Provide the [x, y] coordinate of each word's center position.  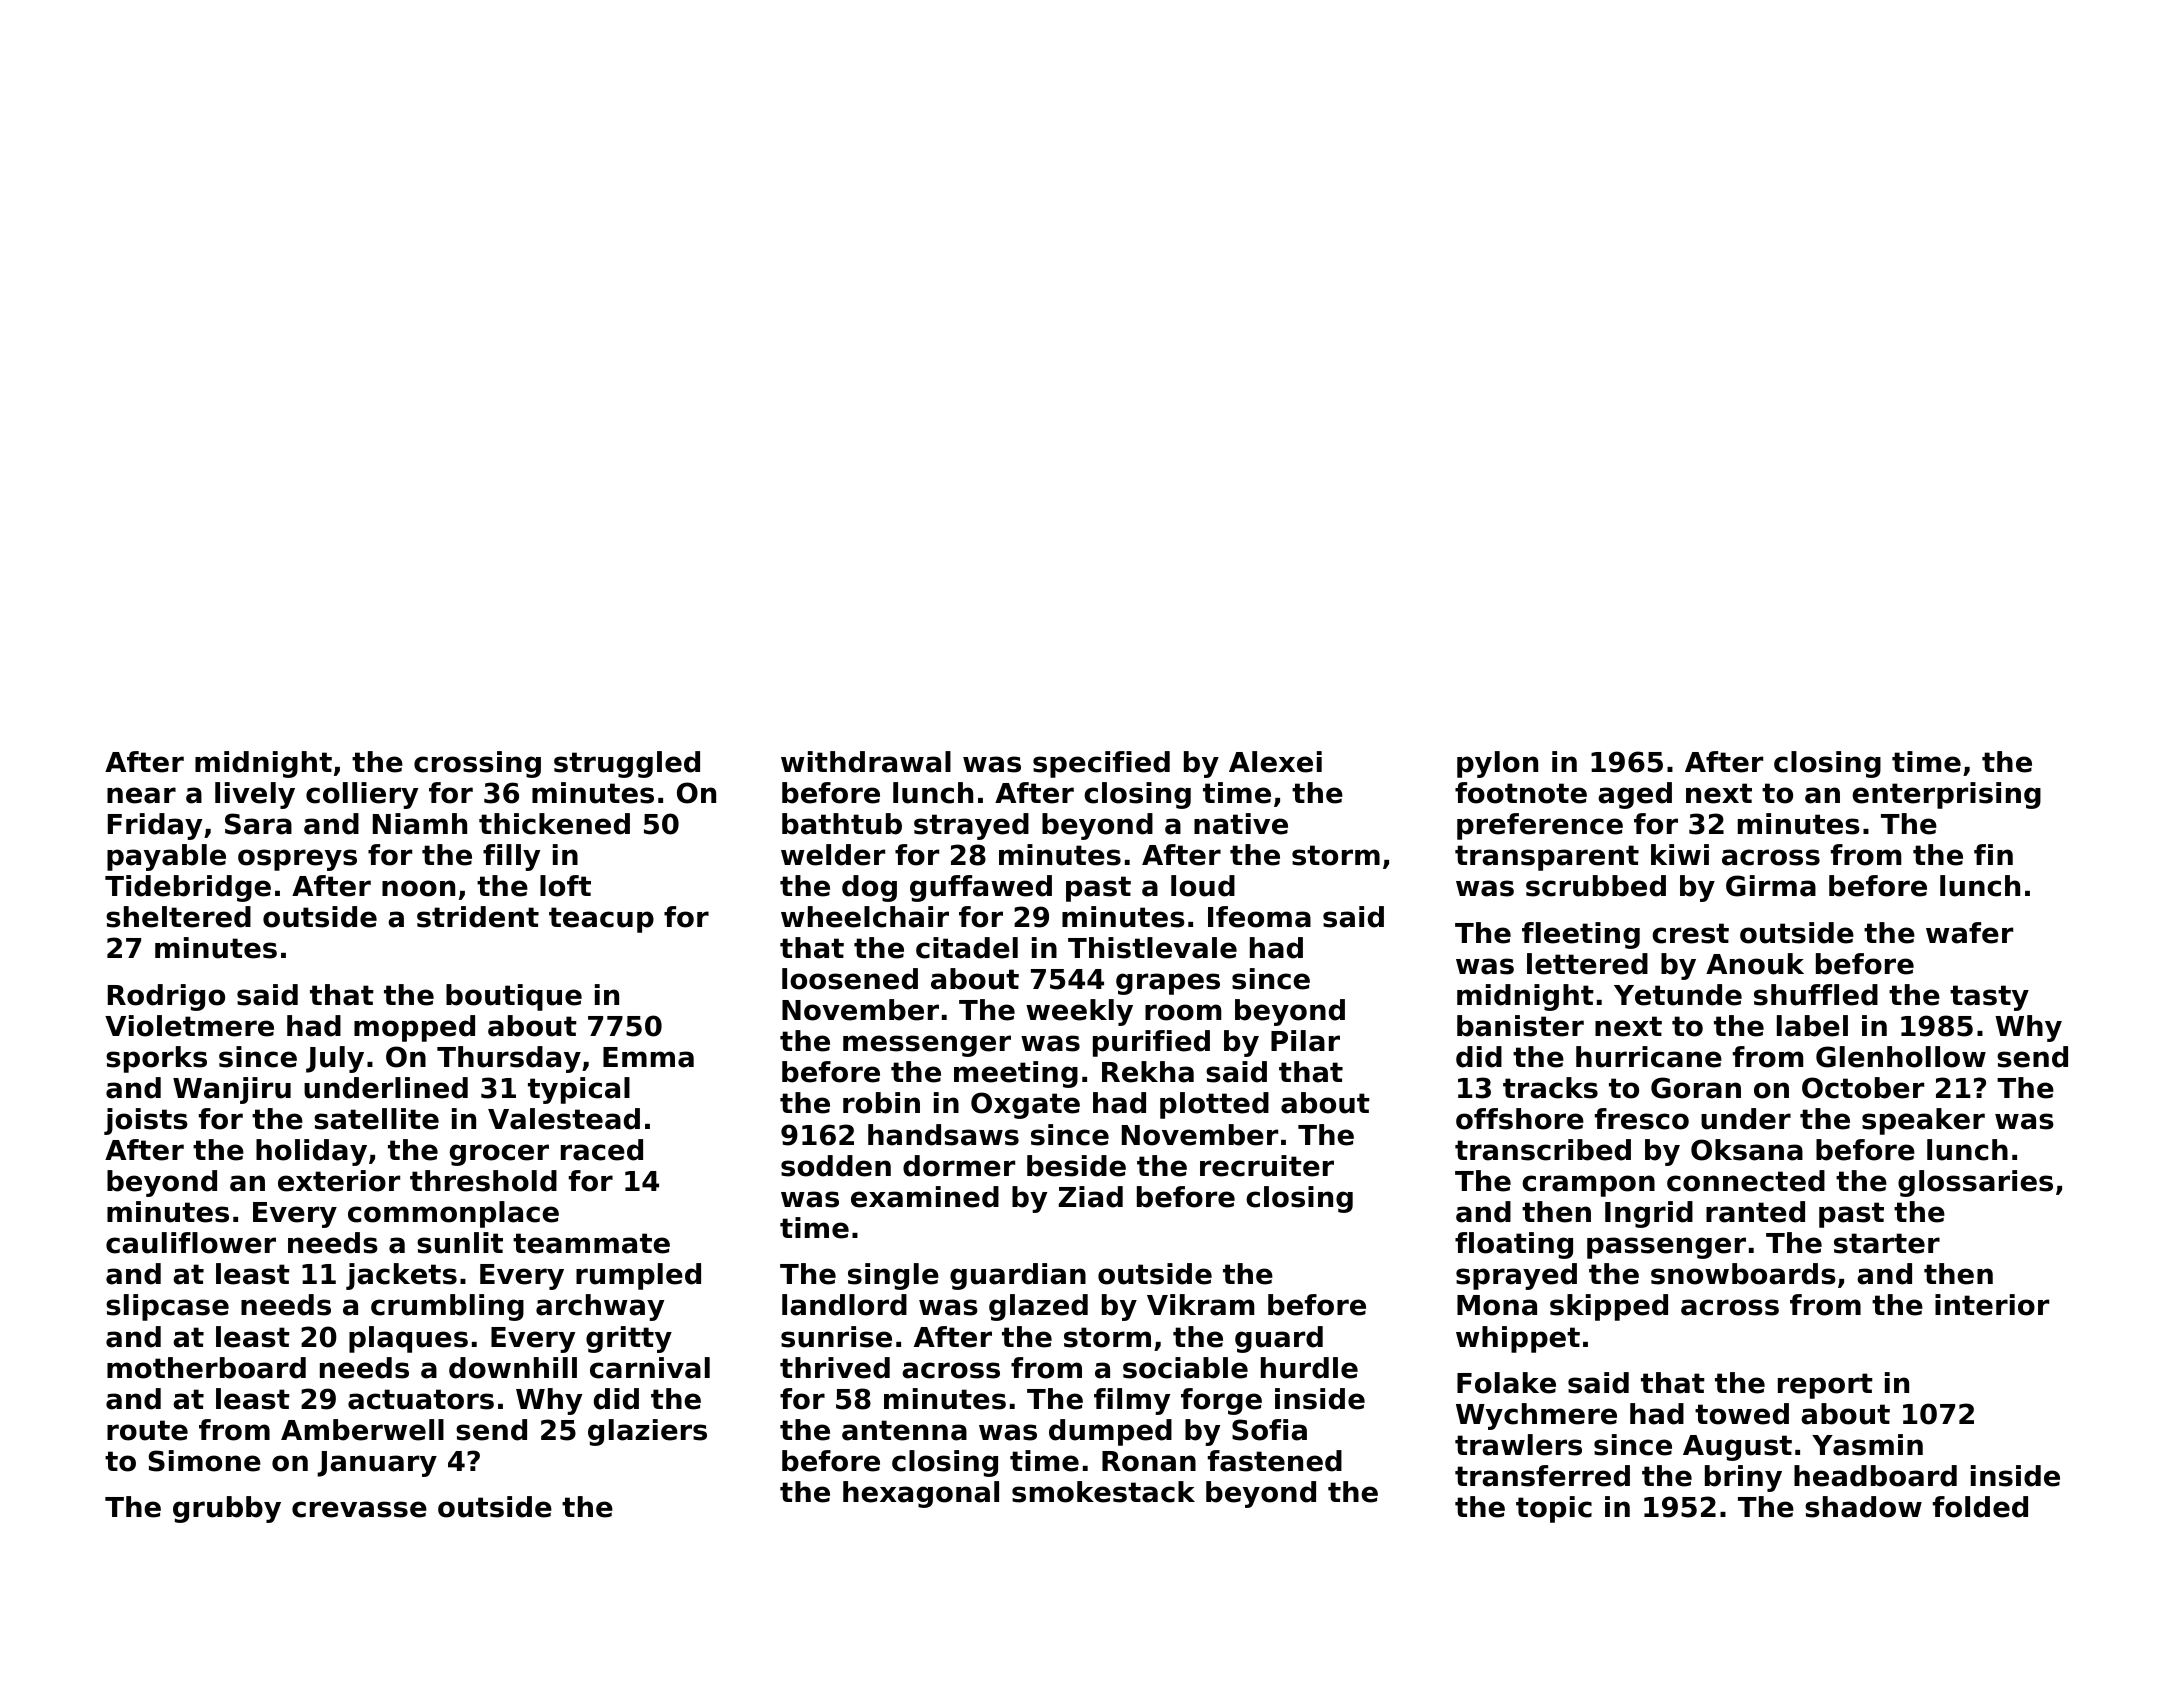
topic [1554, 1509]
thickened [554, 824]
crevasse [359, 1509]
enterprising [1946, 795]
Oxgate [1025, 1105]
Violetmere [189, 1026]
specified [1101, 764]
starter [1887, 1243]
